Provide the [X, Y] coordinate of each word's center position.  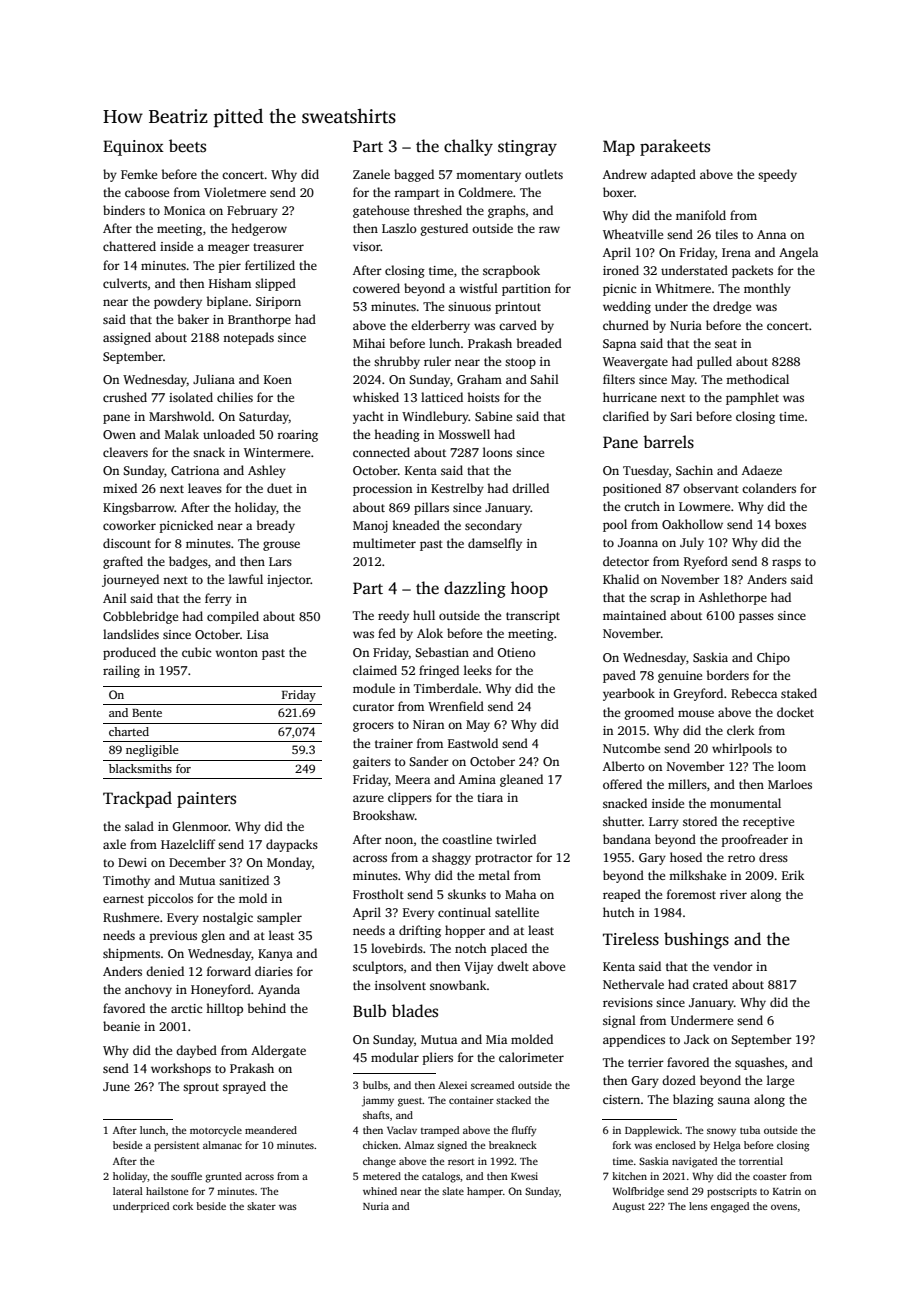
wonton [236, 653]
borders [728, 675]
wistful [478, 288]
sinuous [469, 306]
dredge [732, 307]
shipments [131, 954]
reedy [393, 616]
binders [124, 210]
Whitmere [683, 288]
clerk [741, 730]
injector [289, 581]
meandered [271, 1130]
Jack [697, 1039]
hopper [465, 931]
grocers [373, 727]
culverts [125, 283]
